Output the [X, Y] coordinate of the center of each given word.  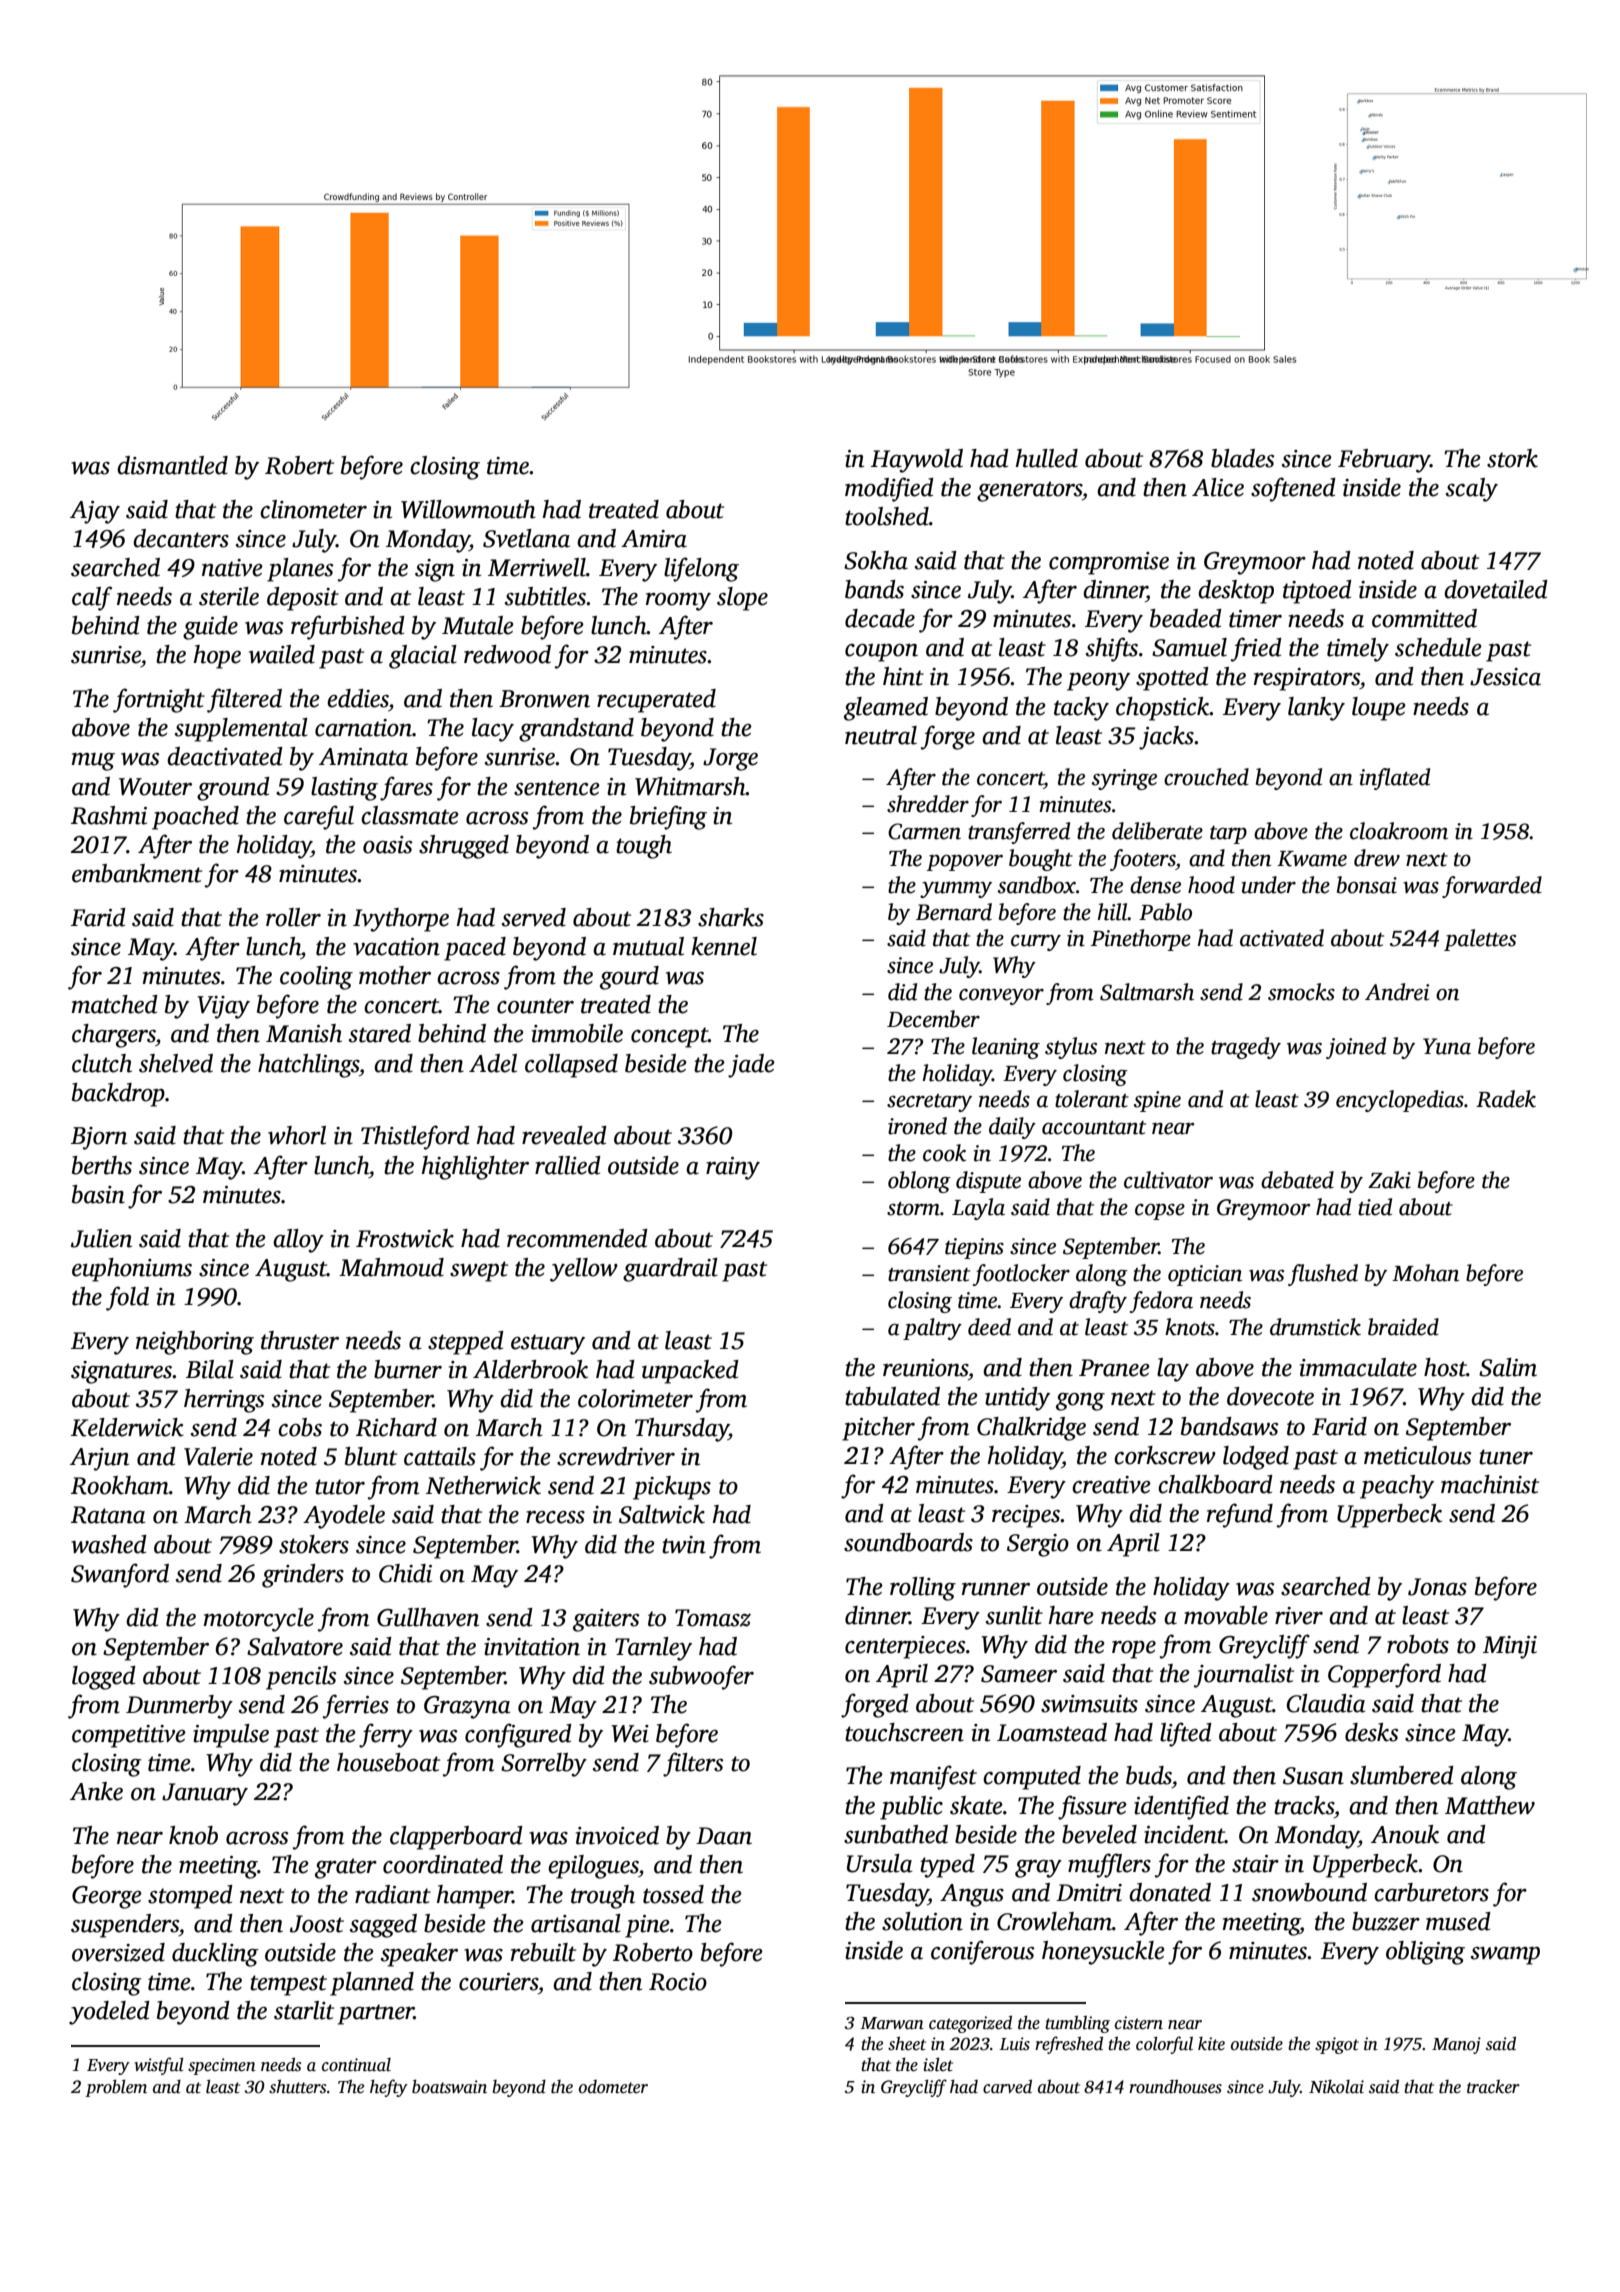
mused [1458, 1921]
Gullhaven [428, 1617]
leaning [1006, 1048]
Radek [1506, 1099]
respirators [1307, 679]
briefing [668, 817]
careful [319, 817]
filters [693, 1764]
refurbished [348, 627]
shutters [297, 2086]
